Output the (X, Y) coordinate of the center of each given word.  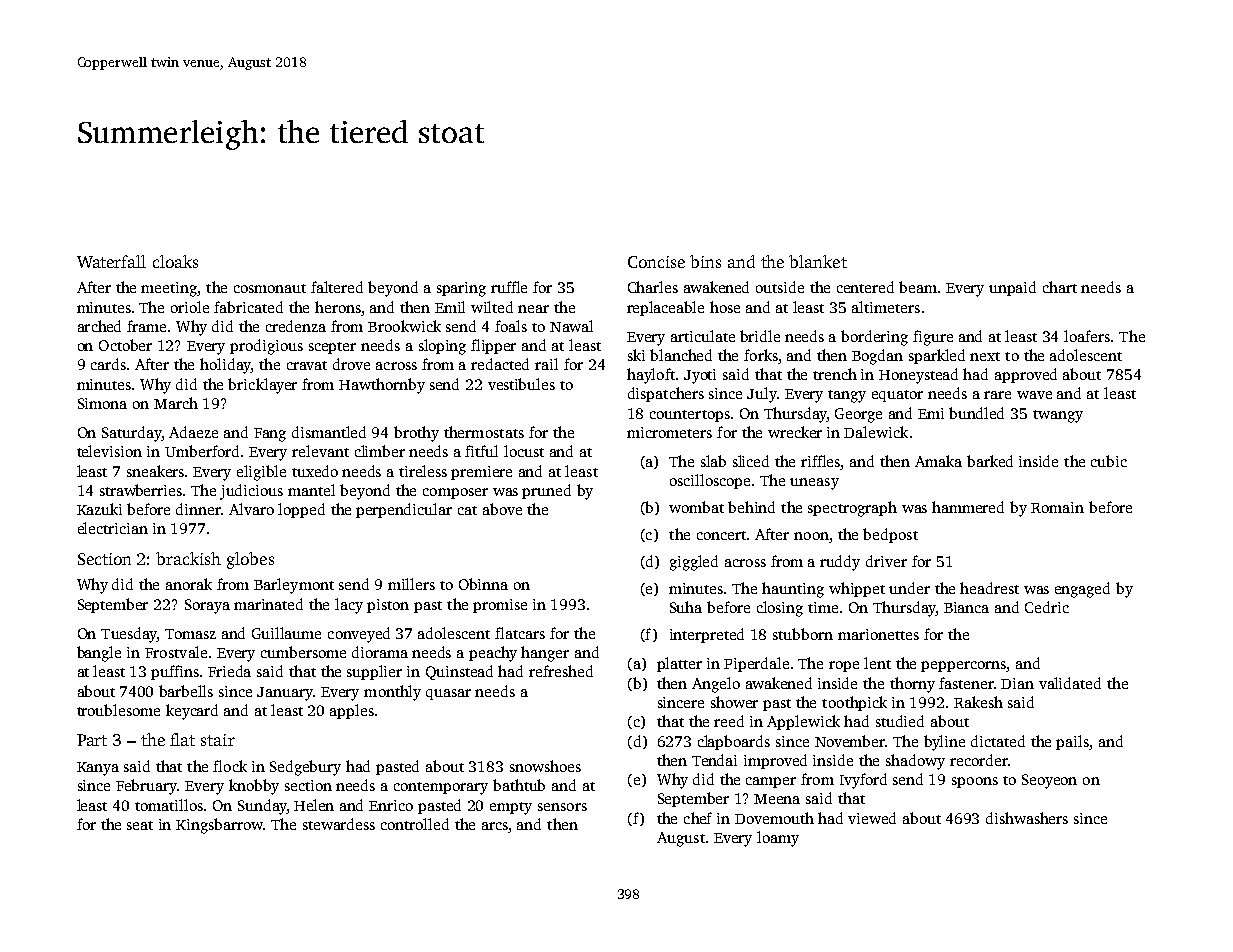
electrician (113, 528)
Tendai (714, 760)
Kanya (98, 769)
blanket (818, 261)
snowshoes (545, 766)
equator (897, 396)
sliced (751, 461)
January (285, 694)
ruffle (509, 287)
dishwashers (1027, 818)
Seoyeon (1049, 781)
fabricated (248, 307)
